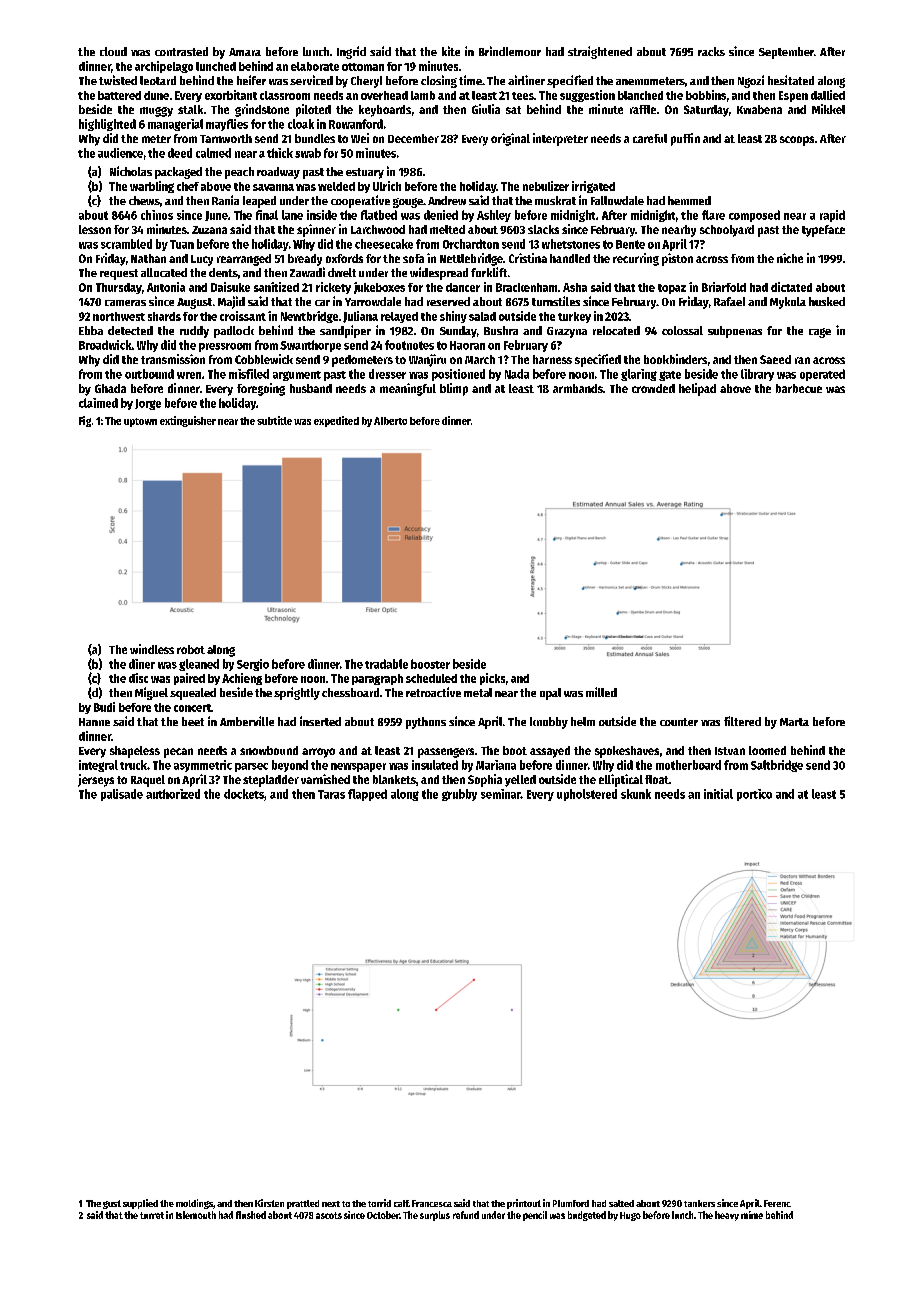 The width and height of the screenshot is (924, 1308). I want to click on cameras, so click(125, 303).
